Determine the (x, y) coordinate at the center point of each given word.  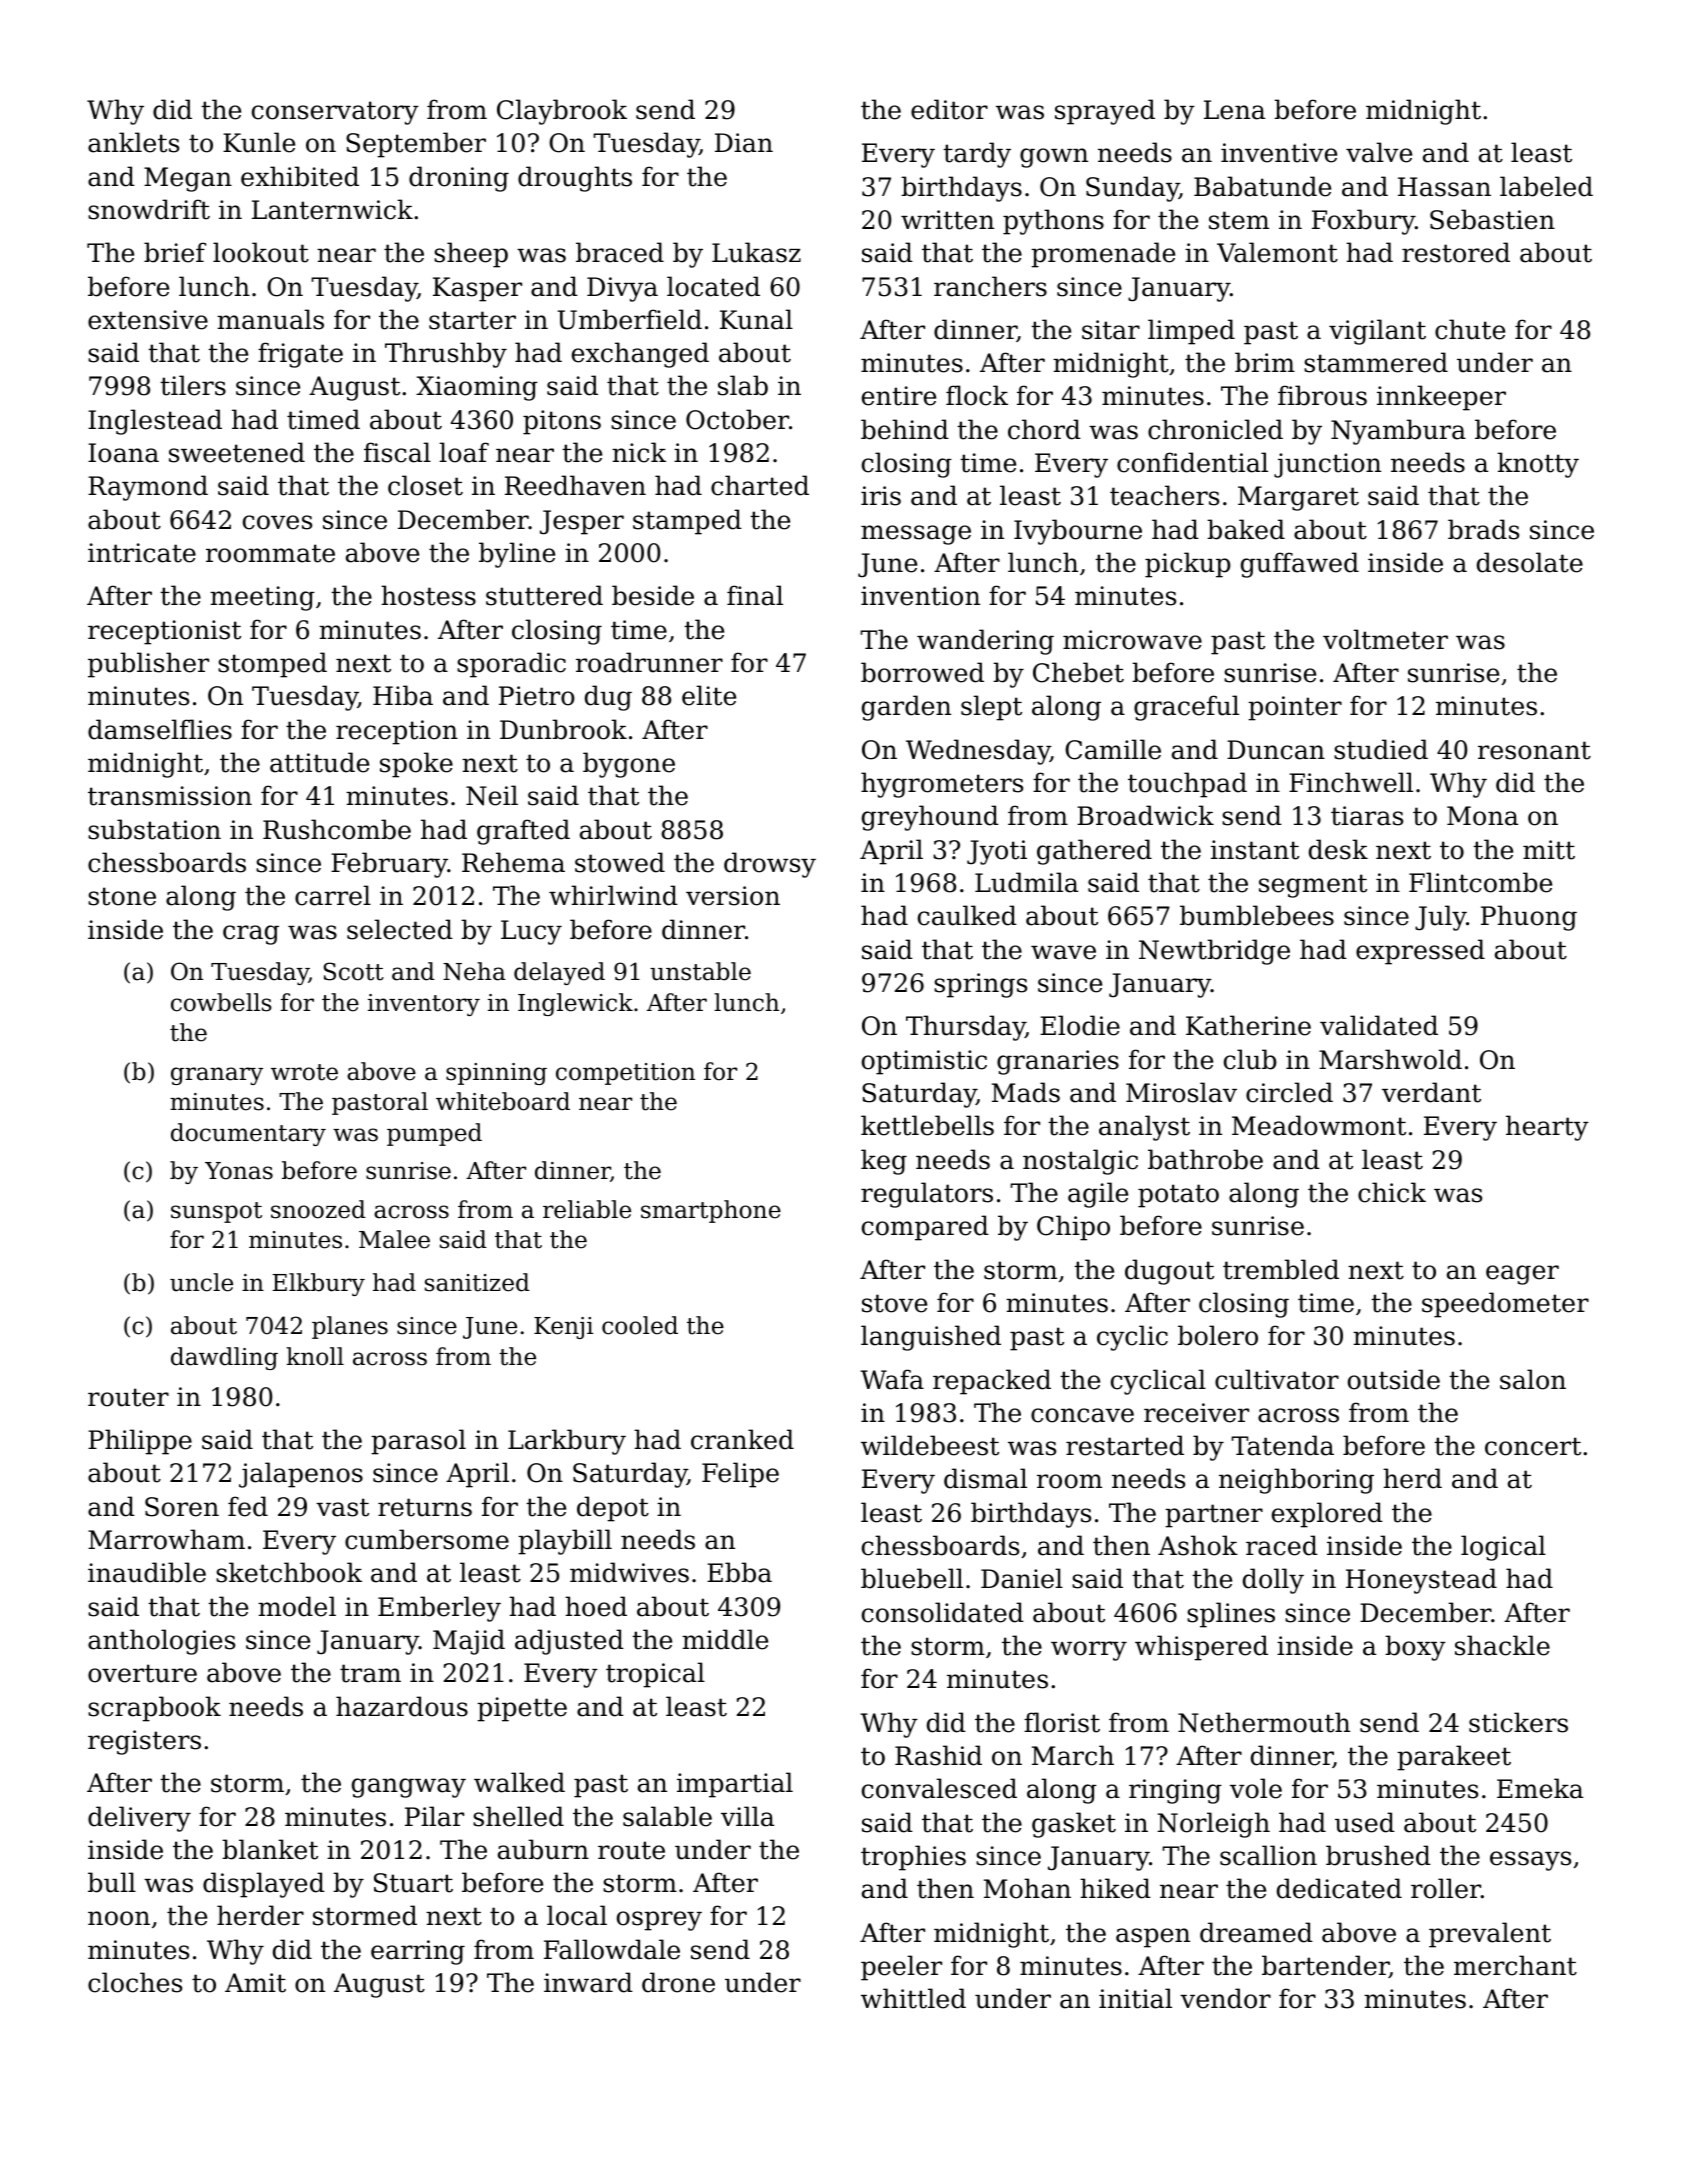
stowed (620, 862)
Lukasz (756, 252)
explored (1327, 1515)
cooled (640, 1325)
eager (1522, 1275)
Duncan (1276, 750)
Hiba (403, 695)
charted (760, 485)
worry (1089, 1651)
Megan (188, 179)
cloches (135, 1982)
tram (370, 1673)
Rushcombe (337, 829)
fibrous (1322, 395)
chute (1470, 329)
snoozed (318, 1209)
